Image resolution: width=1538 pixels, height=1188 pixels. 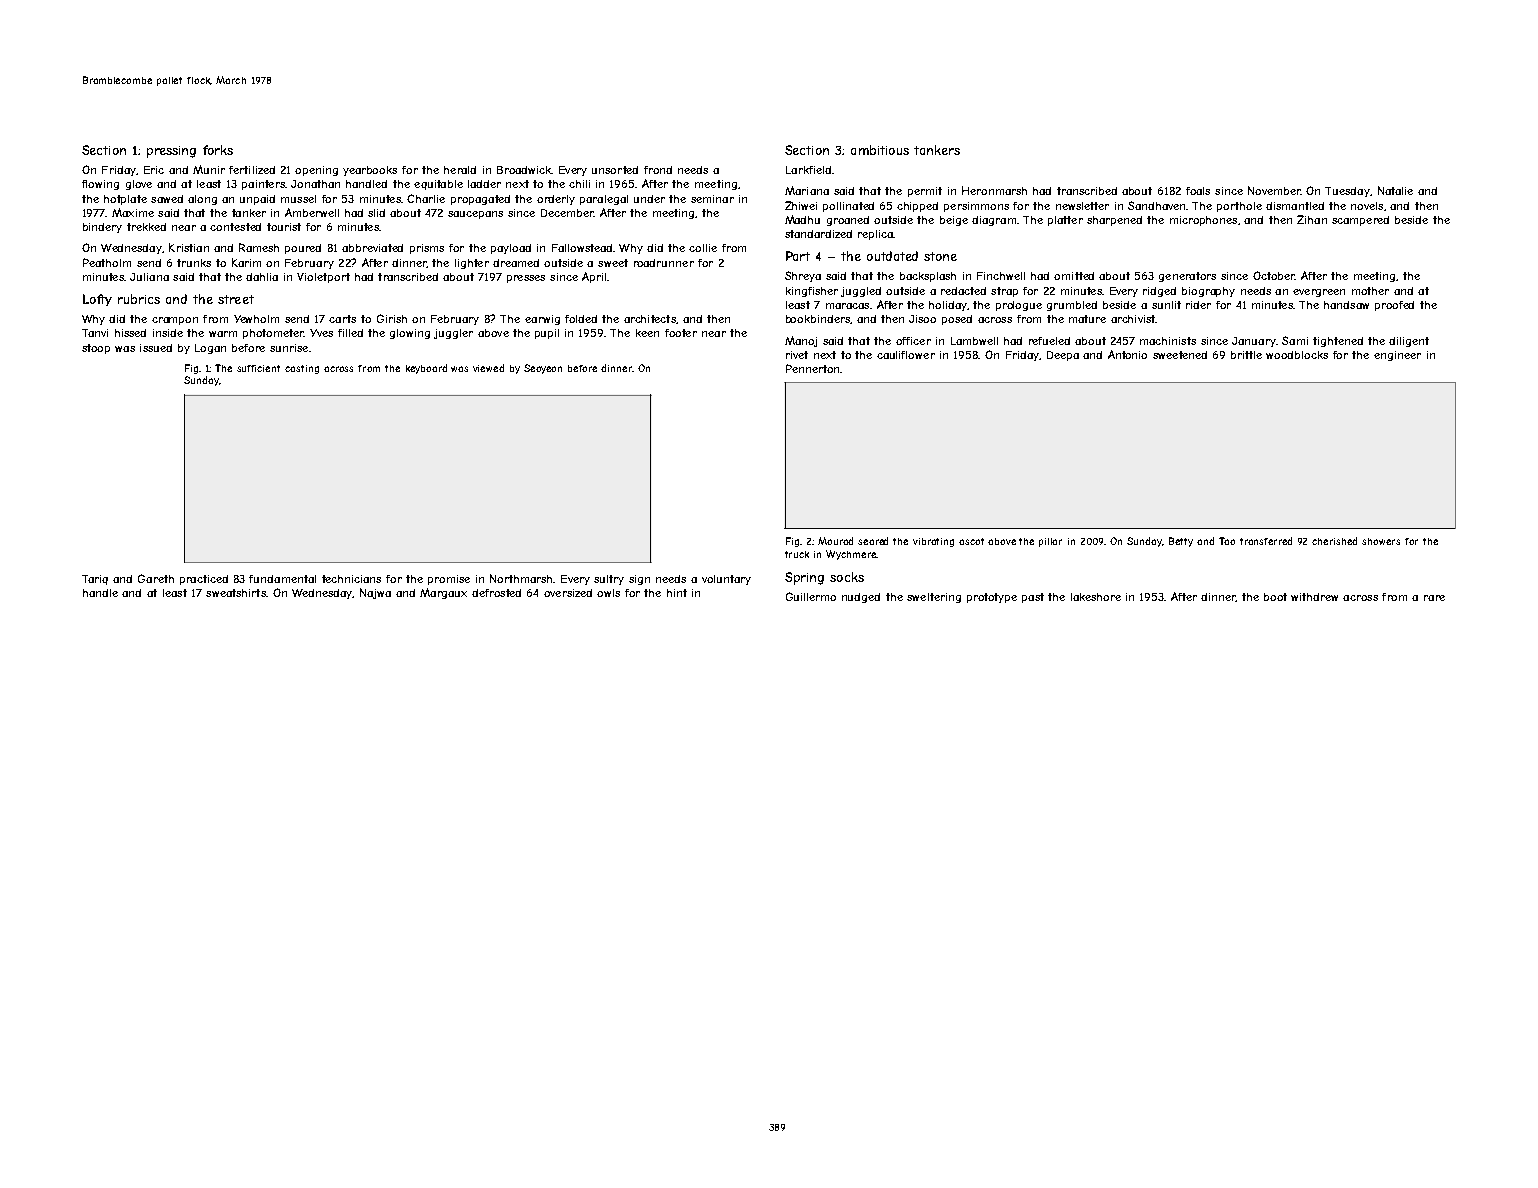 What do you see at coordinates (808, 170) in the screenshot?
I see `Larkfield` at bounding box center [808, 170].
